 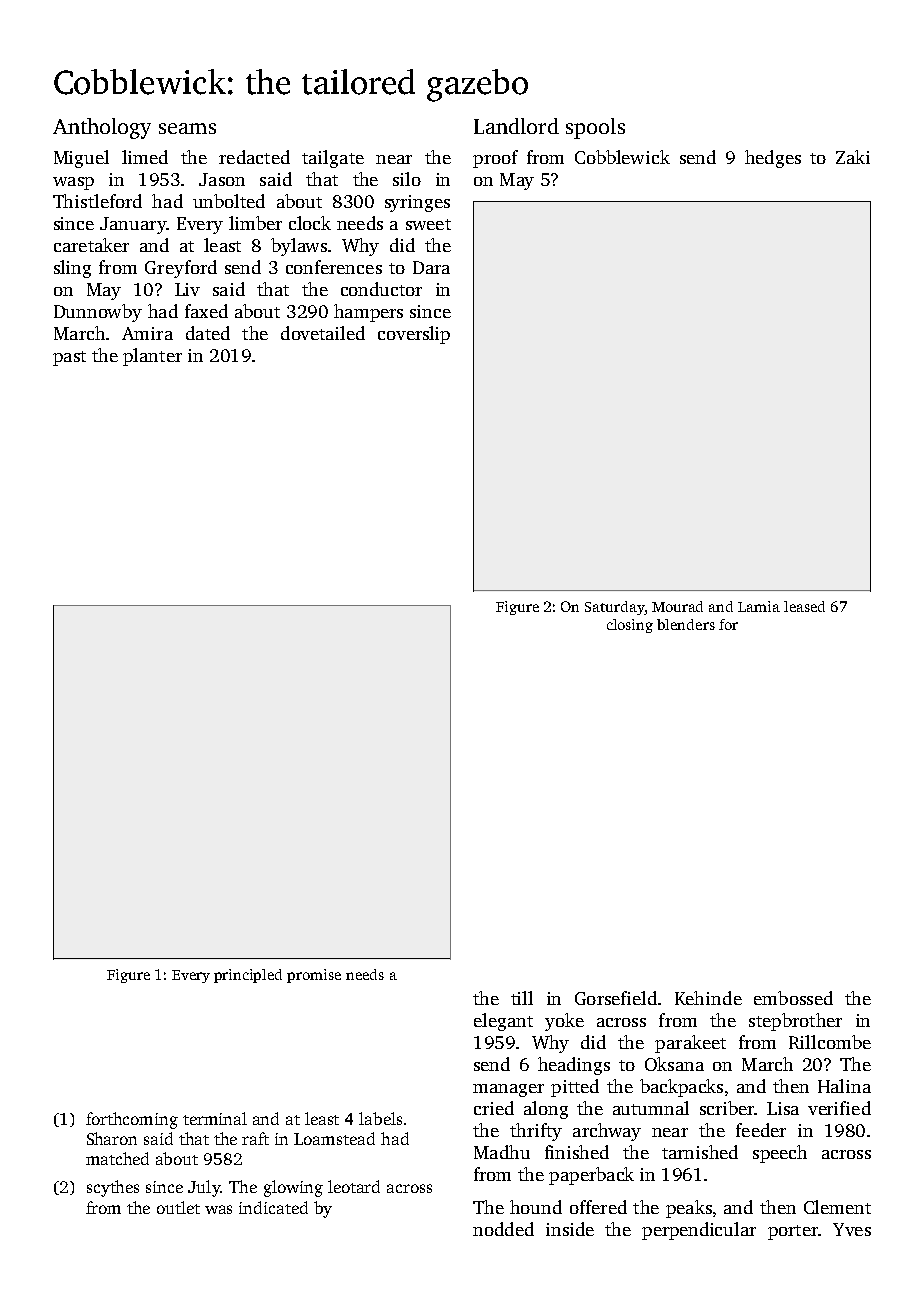 I want to click on forthcoming, so click(x=132, y=1120).
